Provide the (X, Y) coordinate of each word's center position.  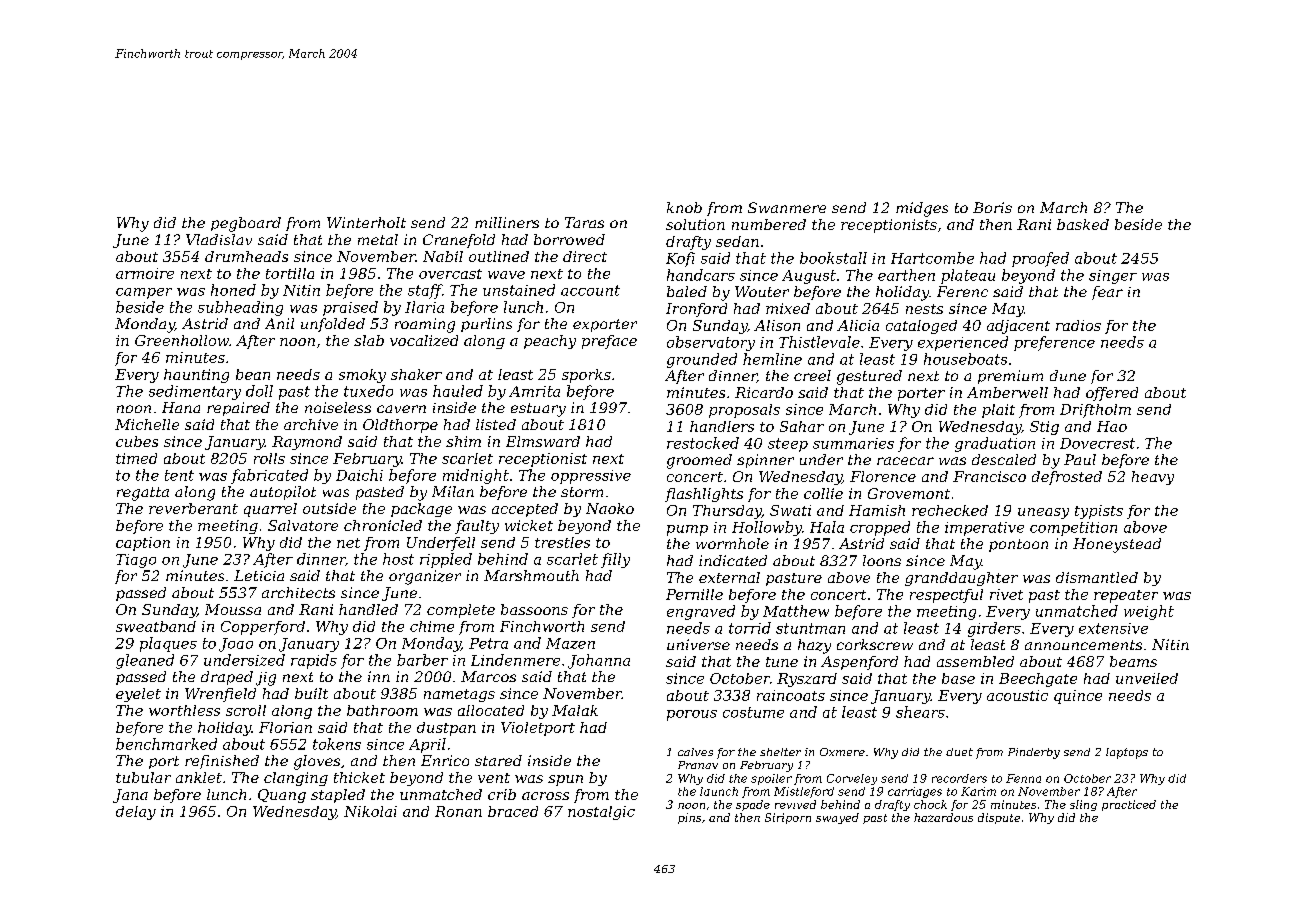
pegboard (246, 224)
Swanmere (787, 207)
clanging (296, 779)
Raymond (307, 443)
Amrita (534, 391)
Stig (1044, 428)
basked (1083, 224)
